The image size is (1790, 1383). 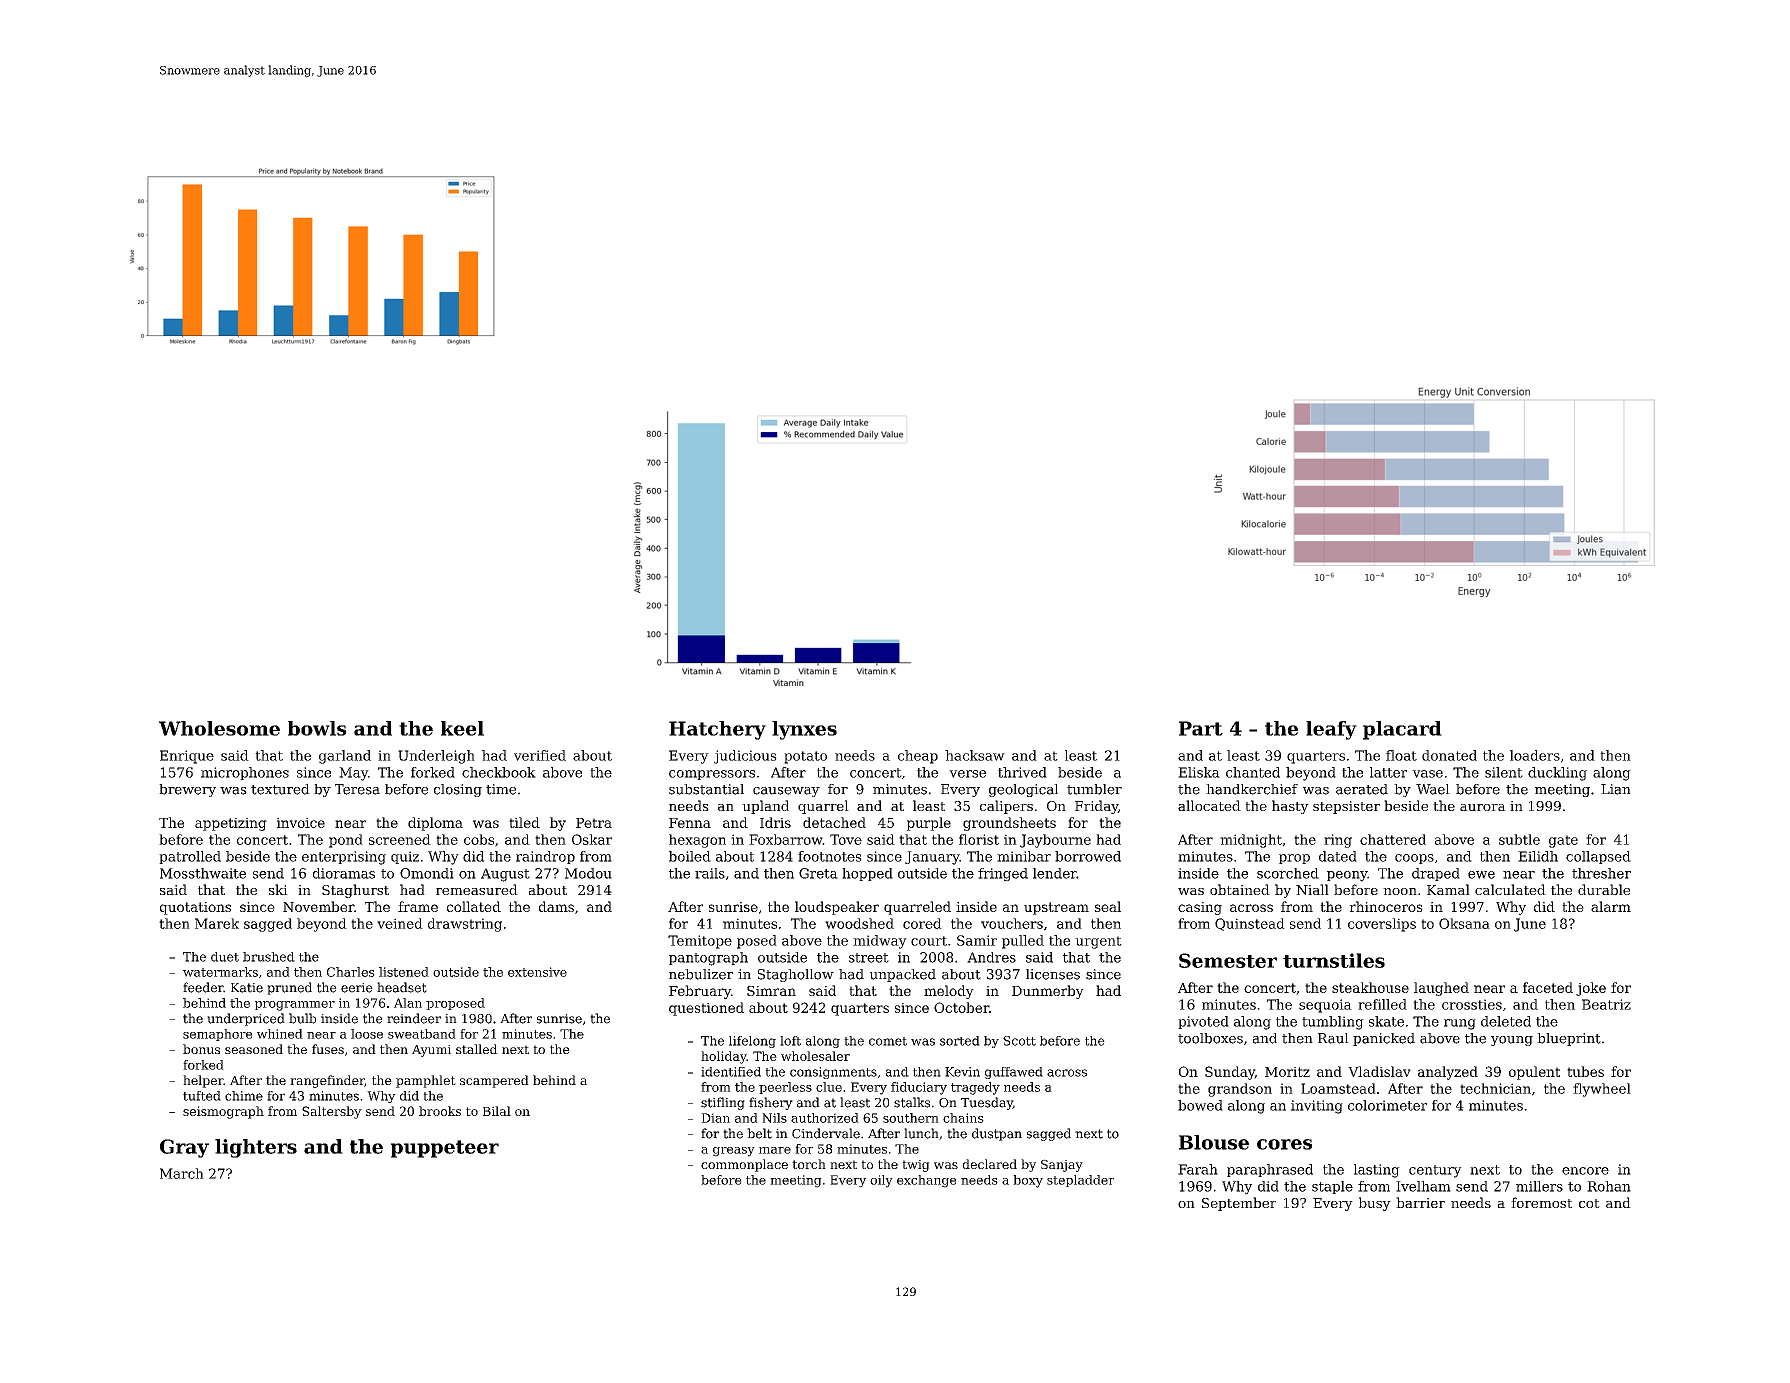 What do you see at coordinates (1609, 1186) in the screenshot?
I see `Rohan` at bounding box center [1609, 1186].
